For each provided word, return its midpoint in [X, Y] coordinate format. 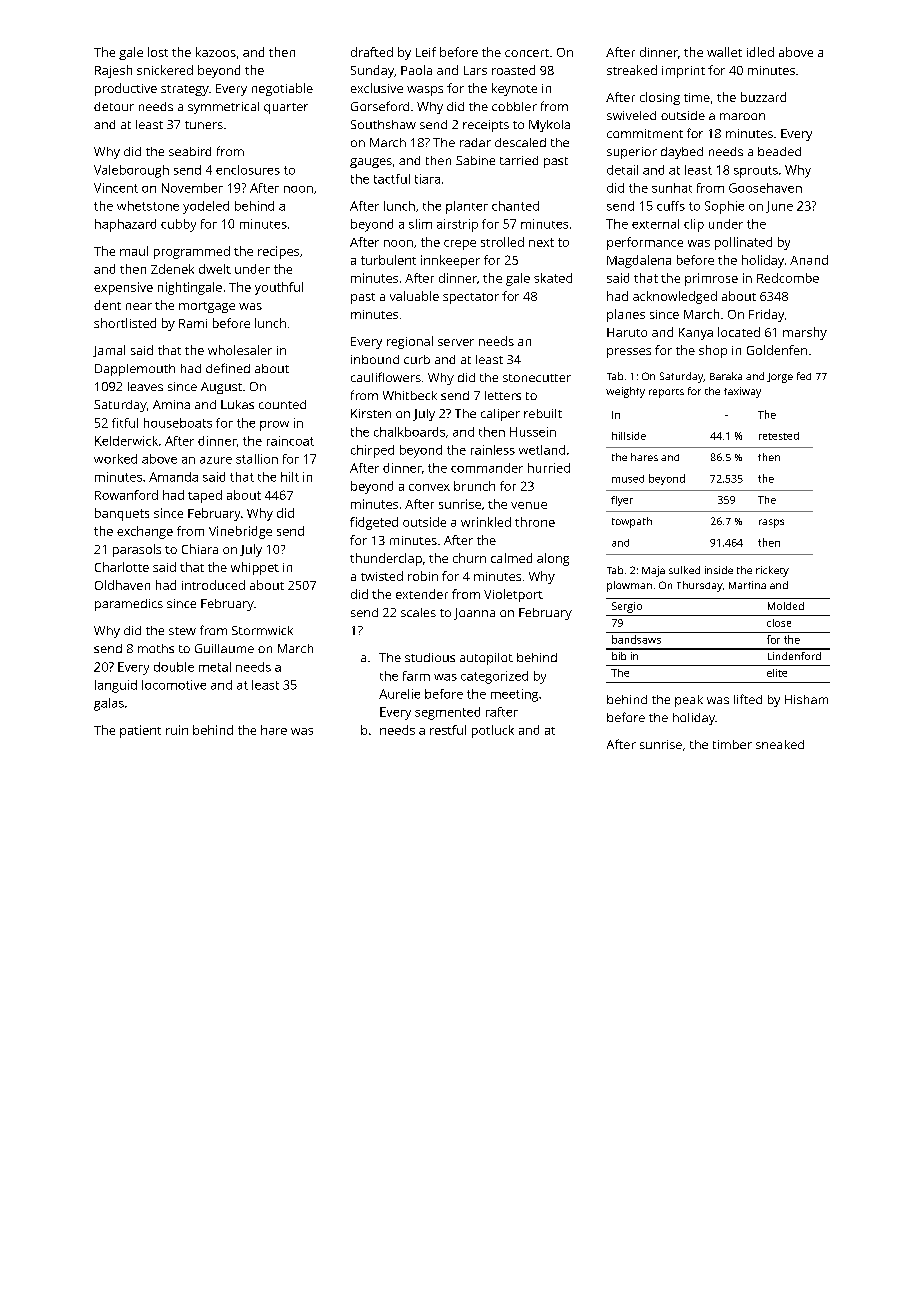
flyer [622, 501]
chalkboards [409, 432]
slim [420, 224]
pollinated [743, 243]
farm [416, 676]
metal [215, 667]
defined [228, 368]
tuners [204, 125]
